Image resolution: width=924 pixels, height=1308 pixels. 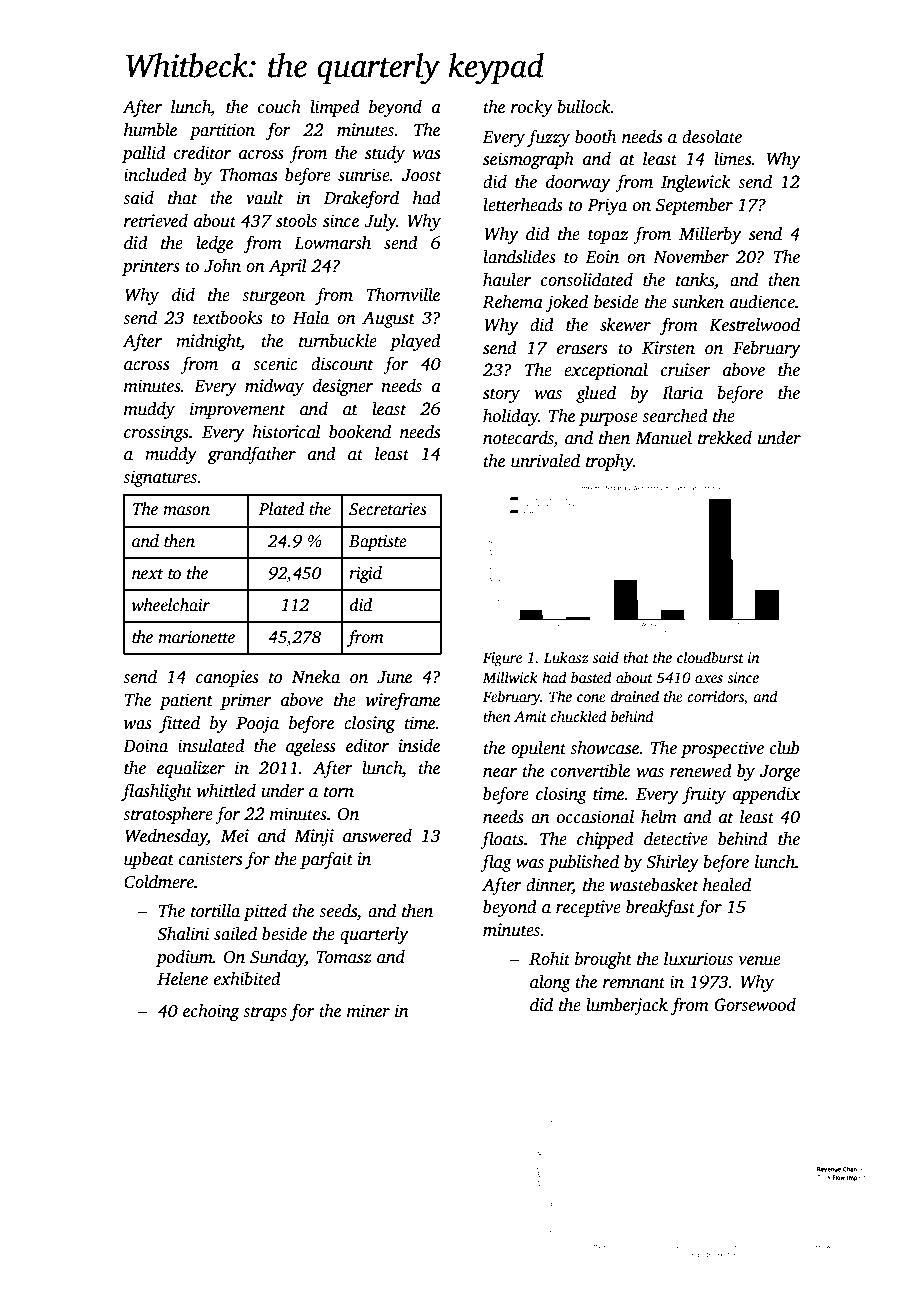 I want to click on fruity, so click(x=704, y=795).
